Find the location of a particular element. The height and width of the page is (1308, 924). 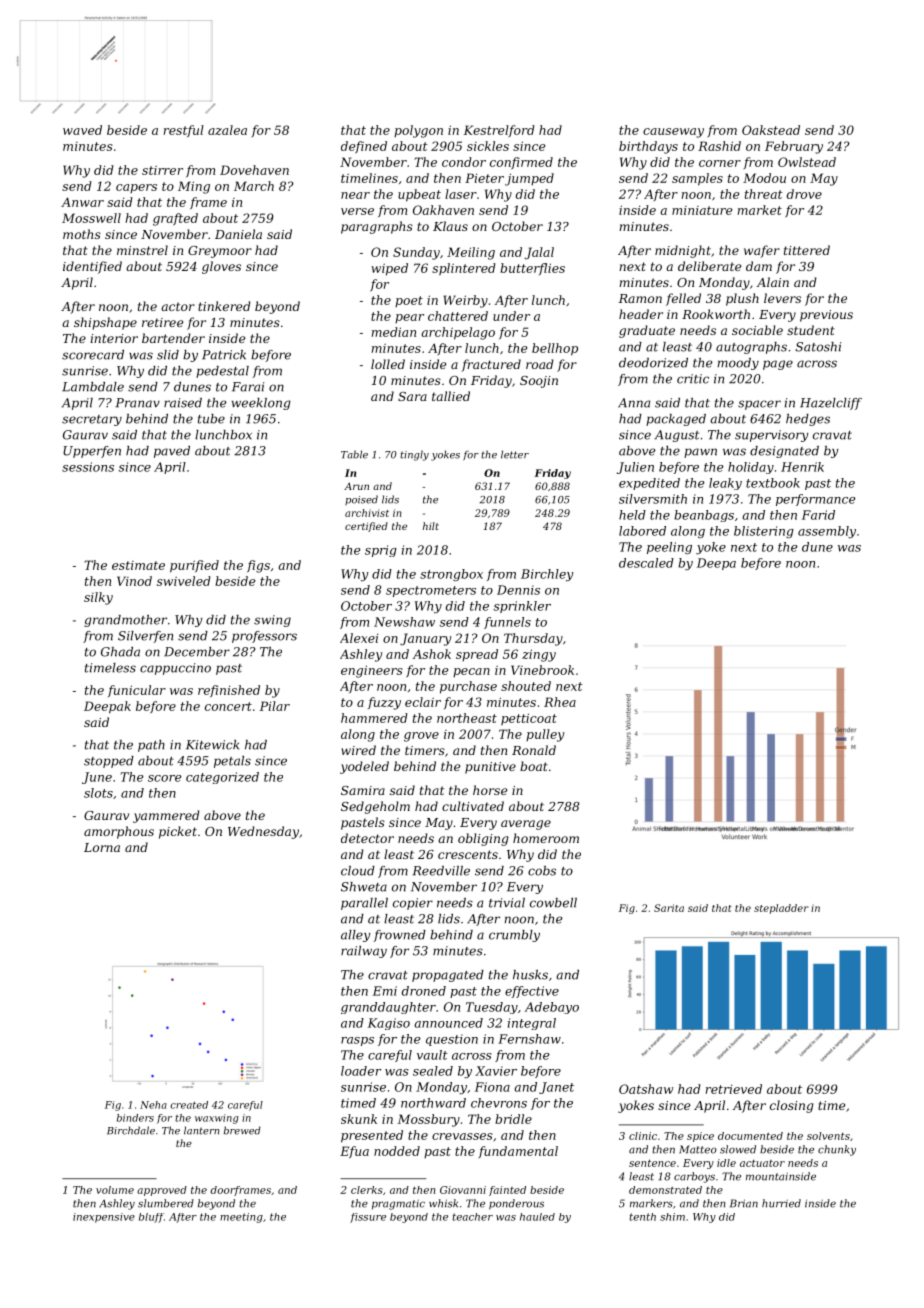

holiday is located at coordinates (751, 468).
